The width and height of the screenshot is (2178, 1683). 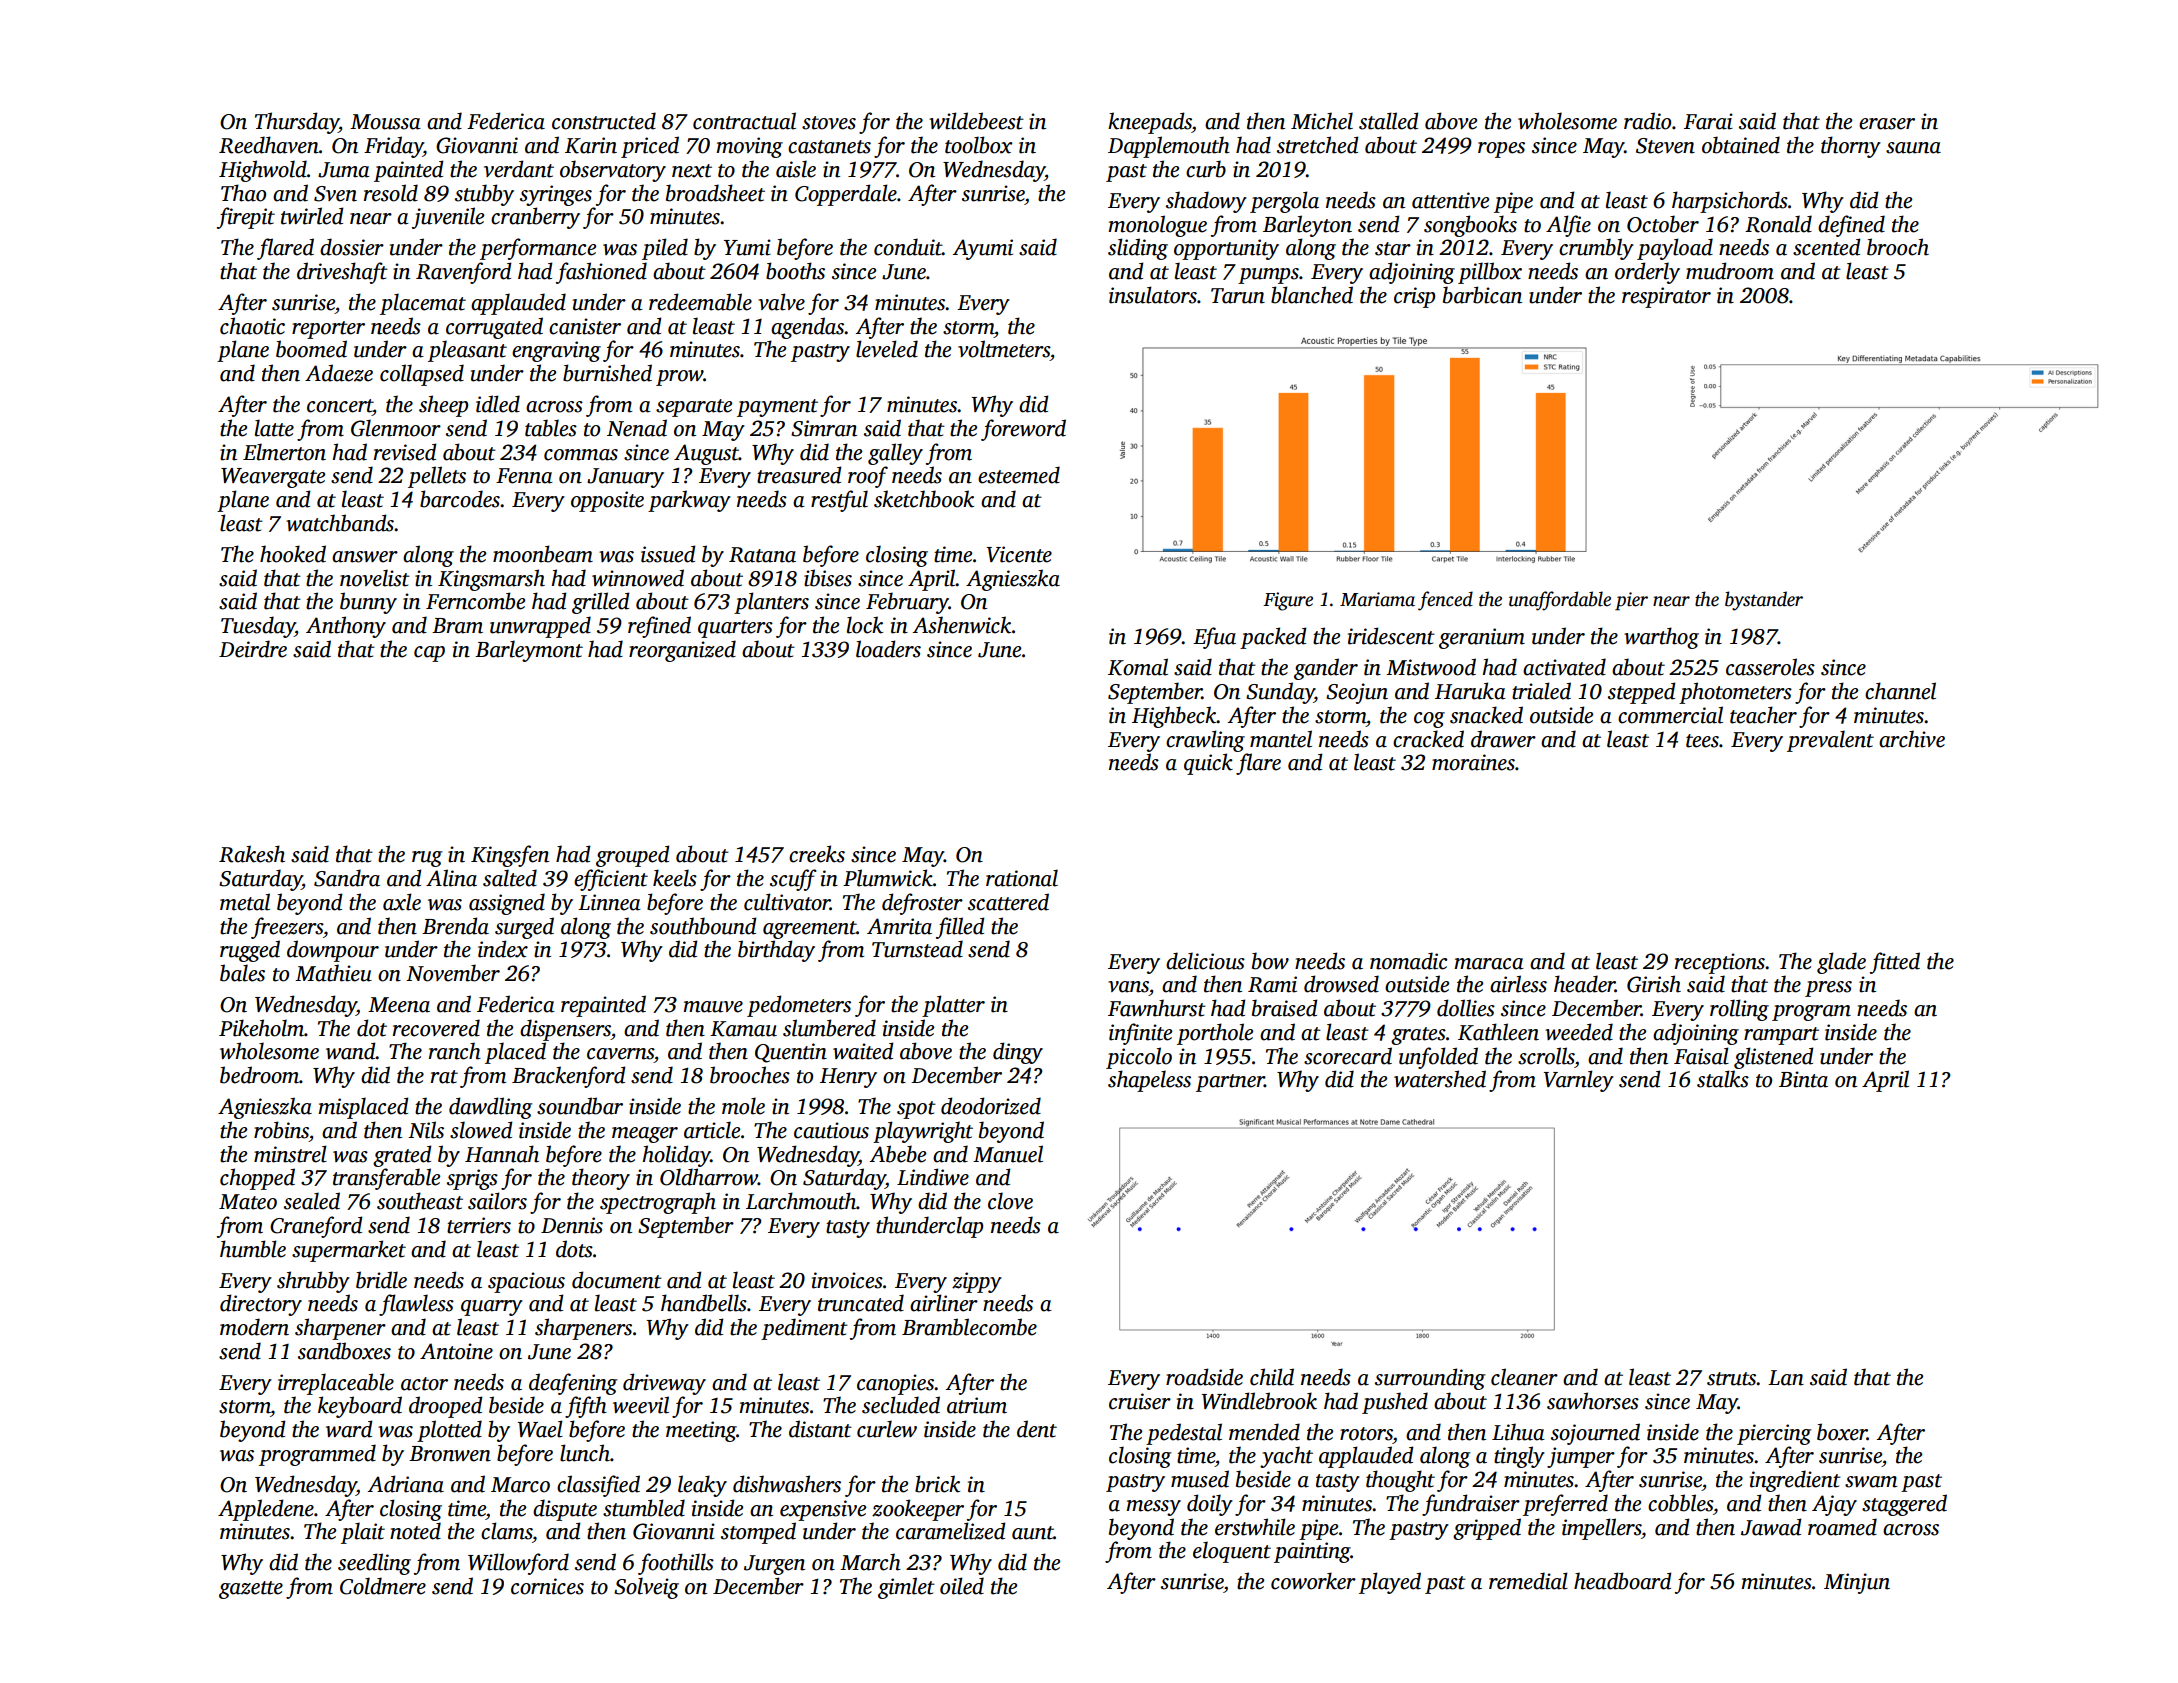 I want to click on radio, so click(x=1647, y=121).
